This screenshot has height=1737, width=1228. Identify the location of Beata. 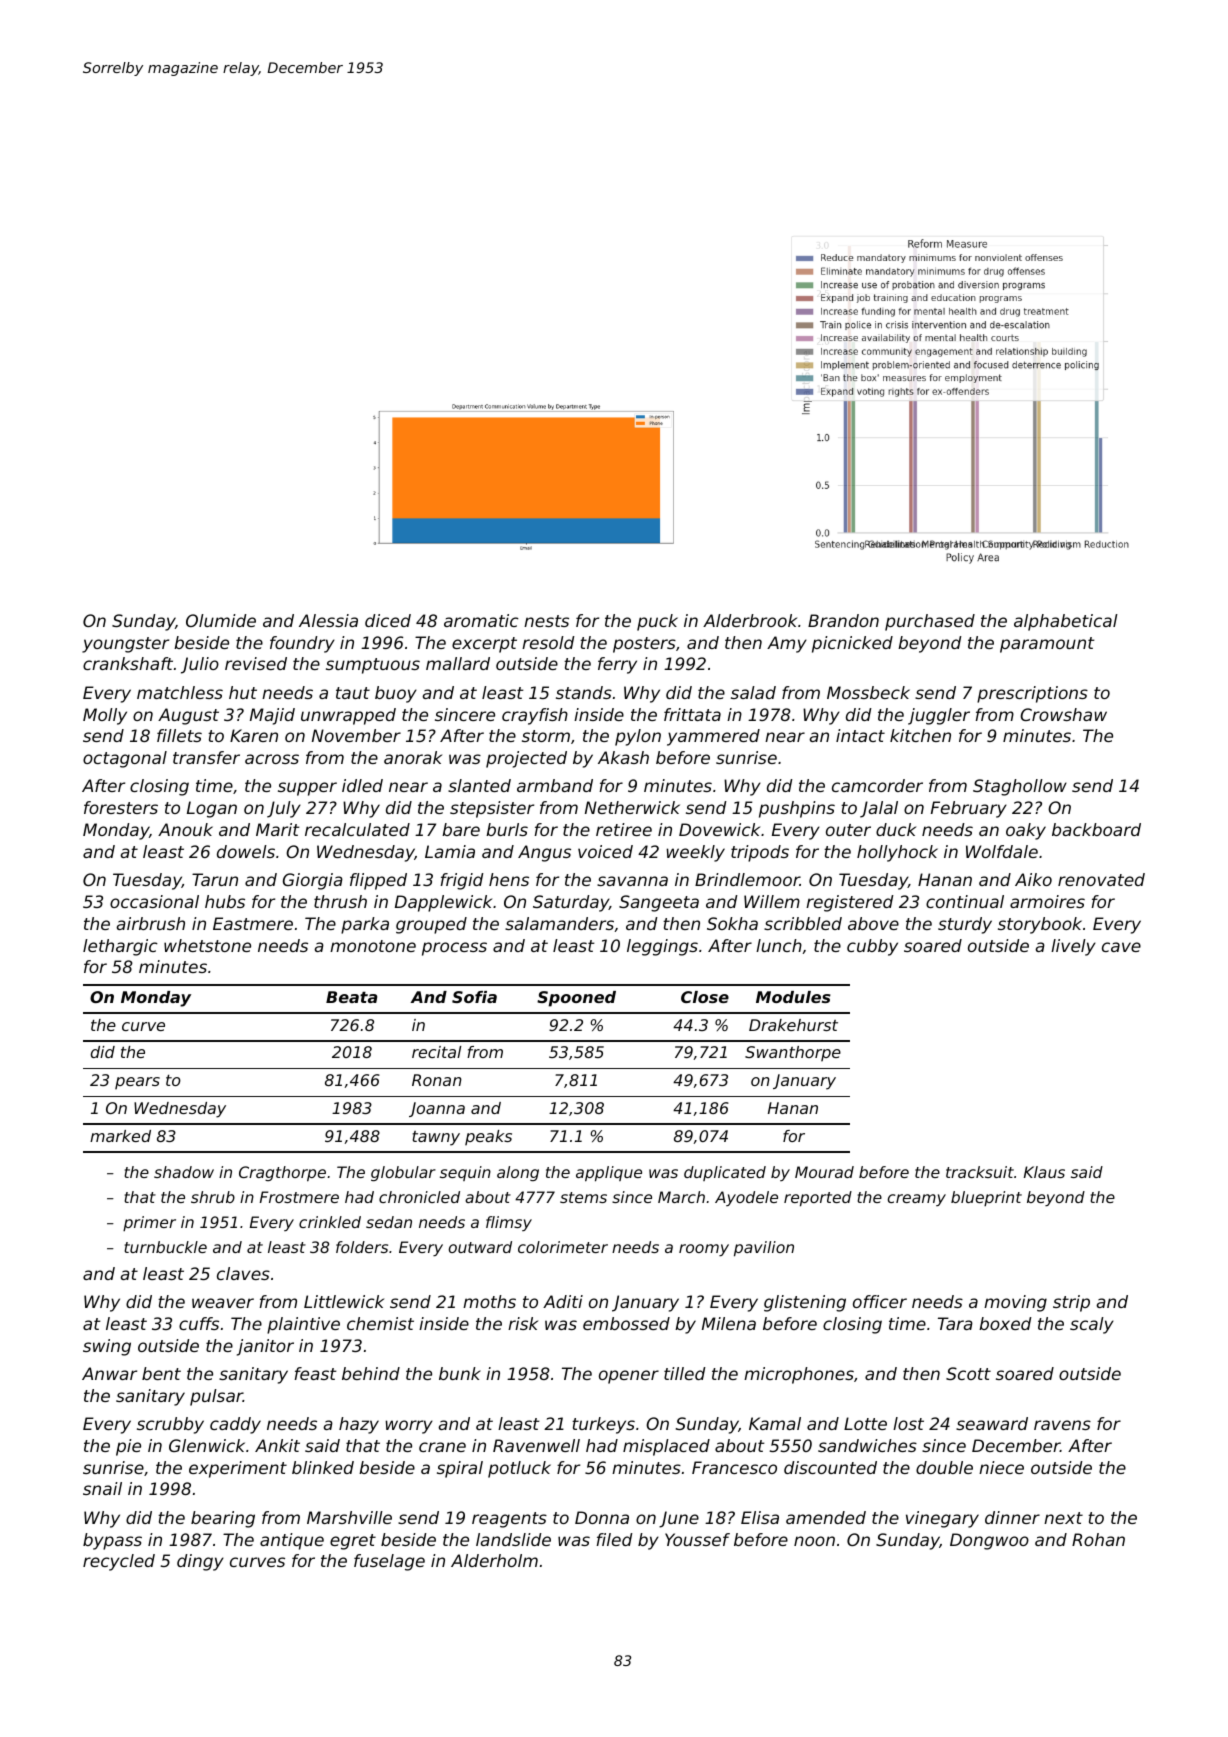
(351, 997).
